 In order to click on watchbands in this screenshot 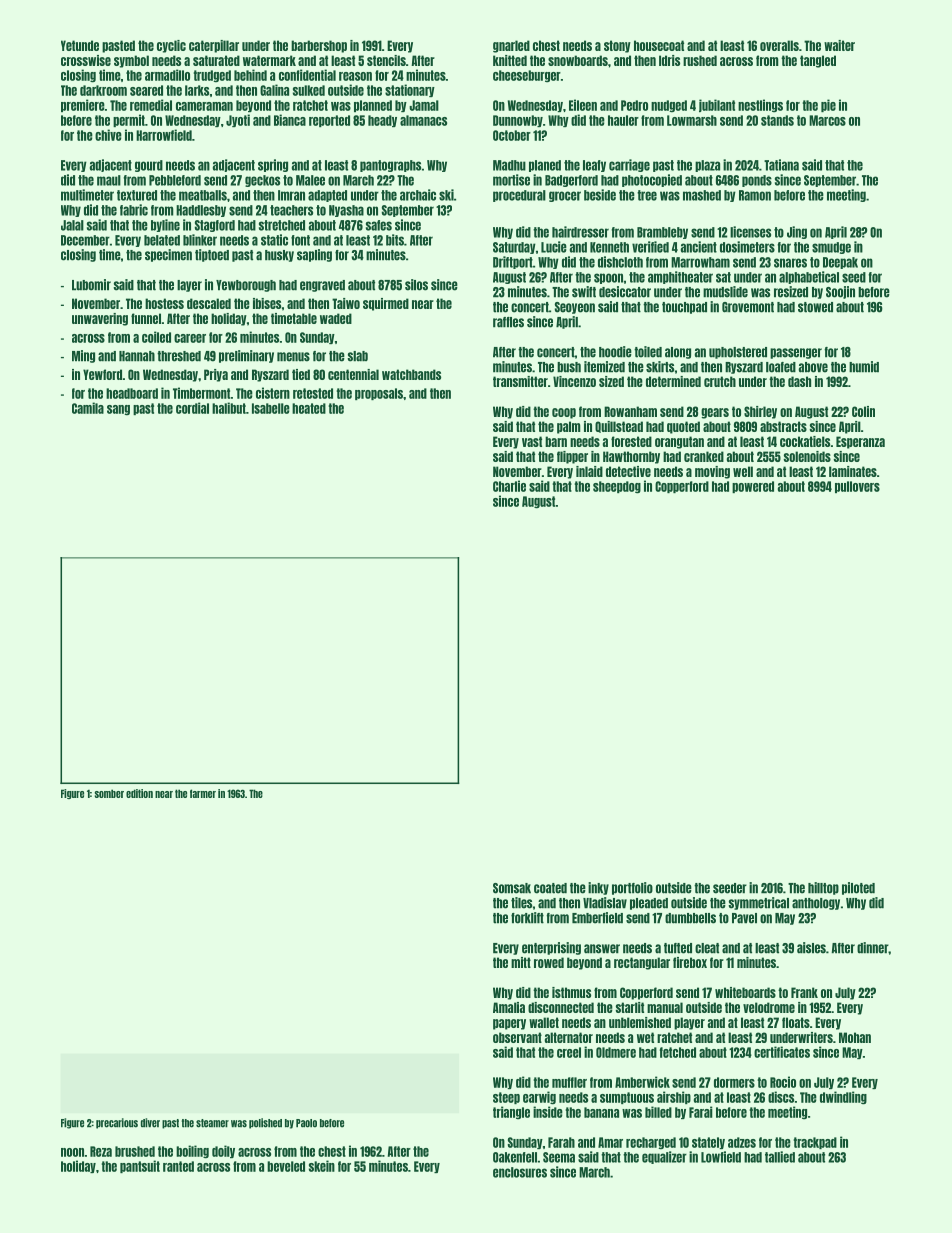, I will do `click(411, 374)`.
